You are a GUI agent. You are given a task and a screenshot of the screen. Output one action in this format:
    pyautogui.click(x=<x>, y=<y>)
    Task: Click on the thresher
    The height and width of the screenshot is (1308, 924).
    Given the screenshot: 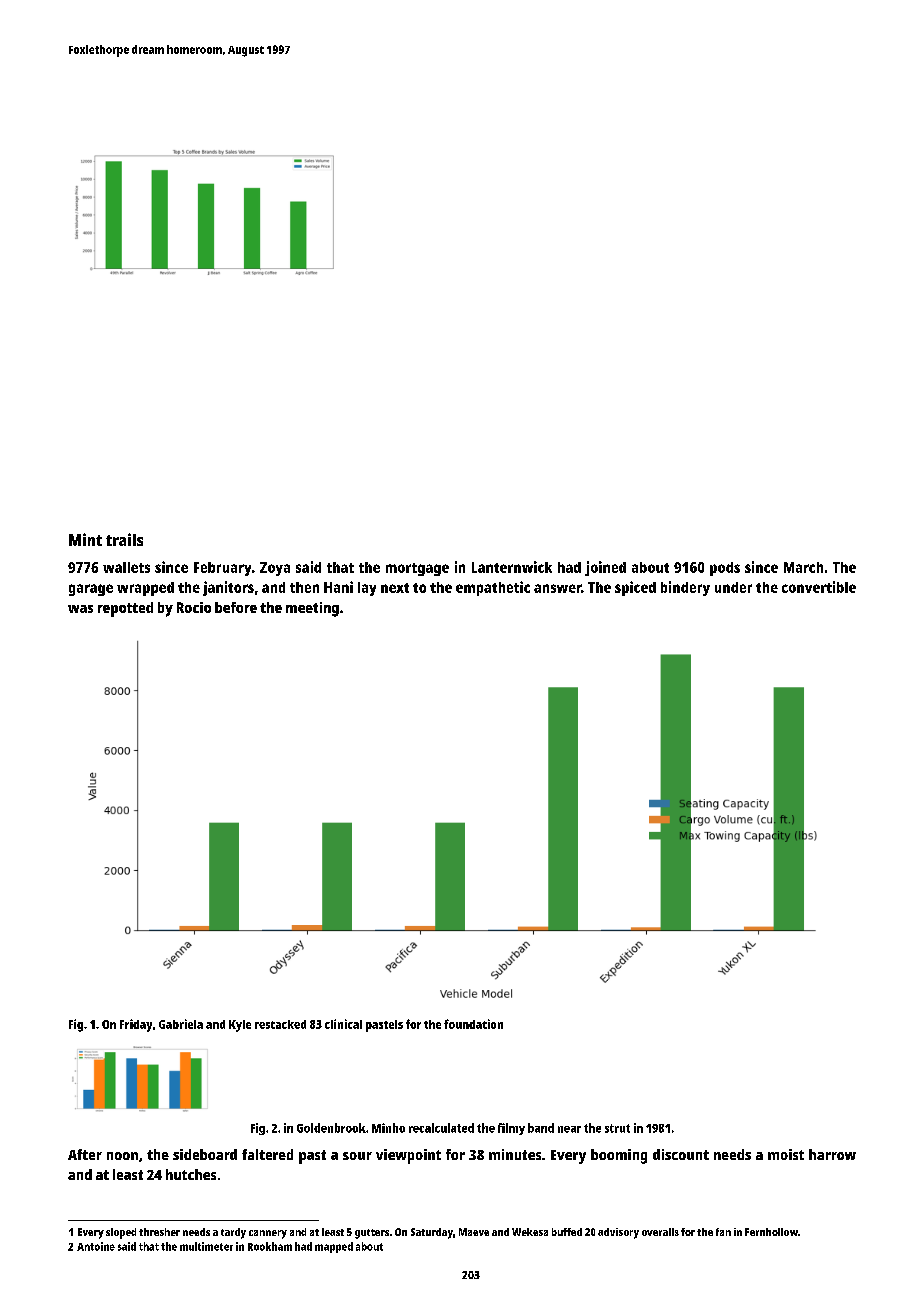 What is the action you would take?
    pyautogui.click(x=159, y=1232)
